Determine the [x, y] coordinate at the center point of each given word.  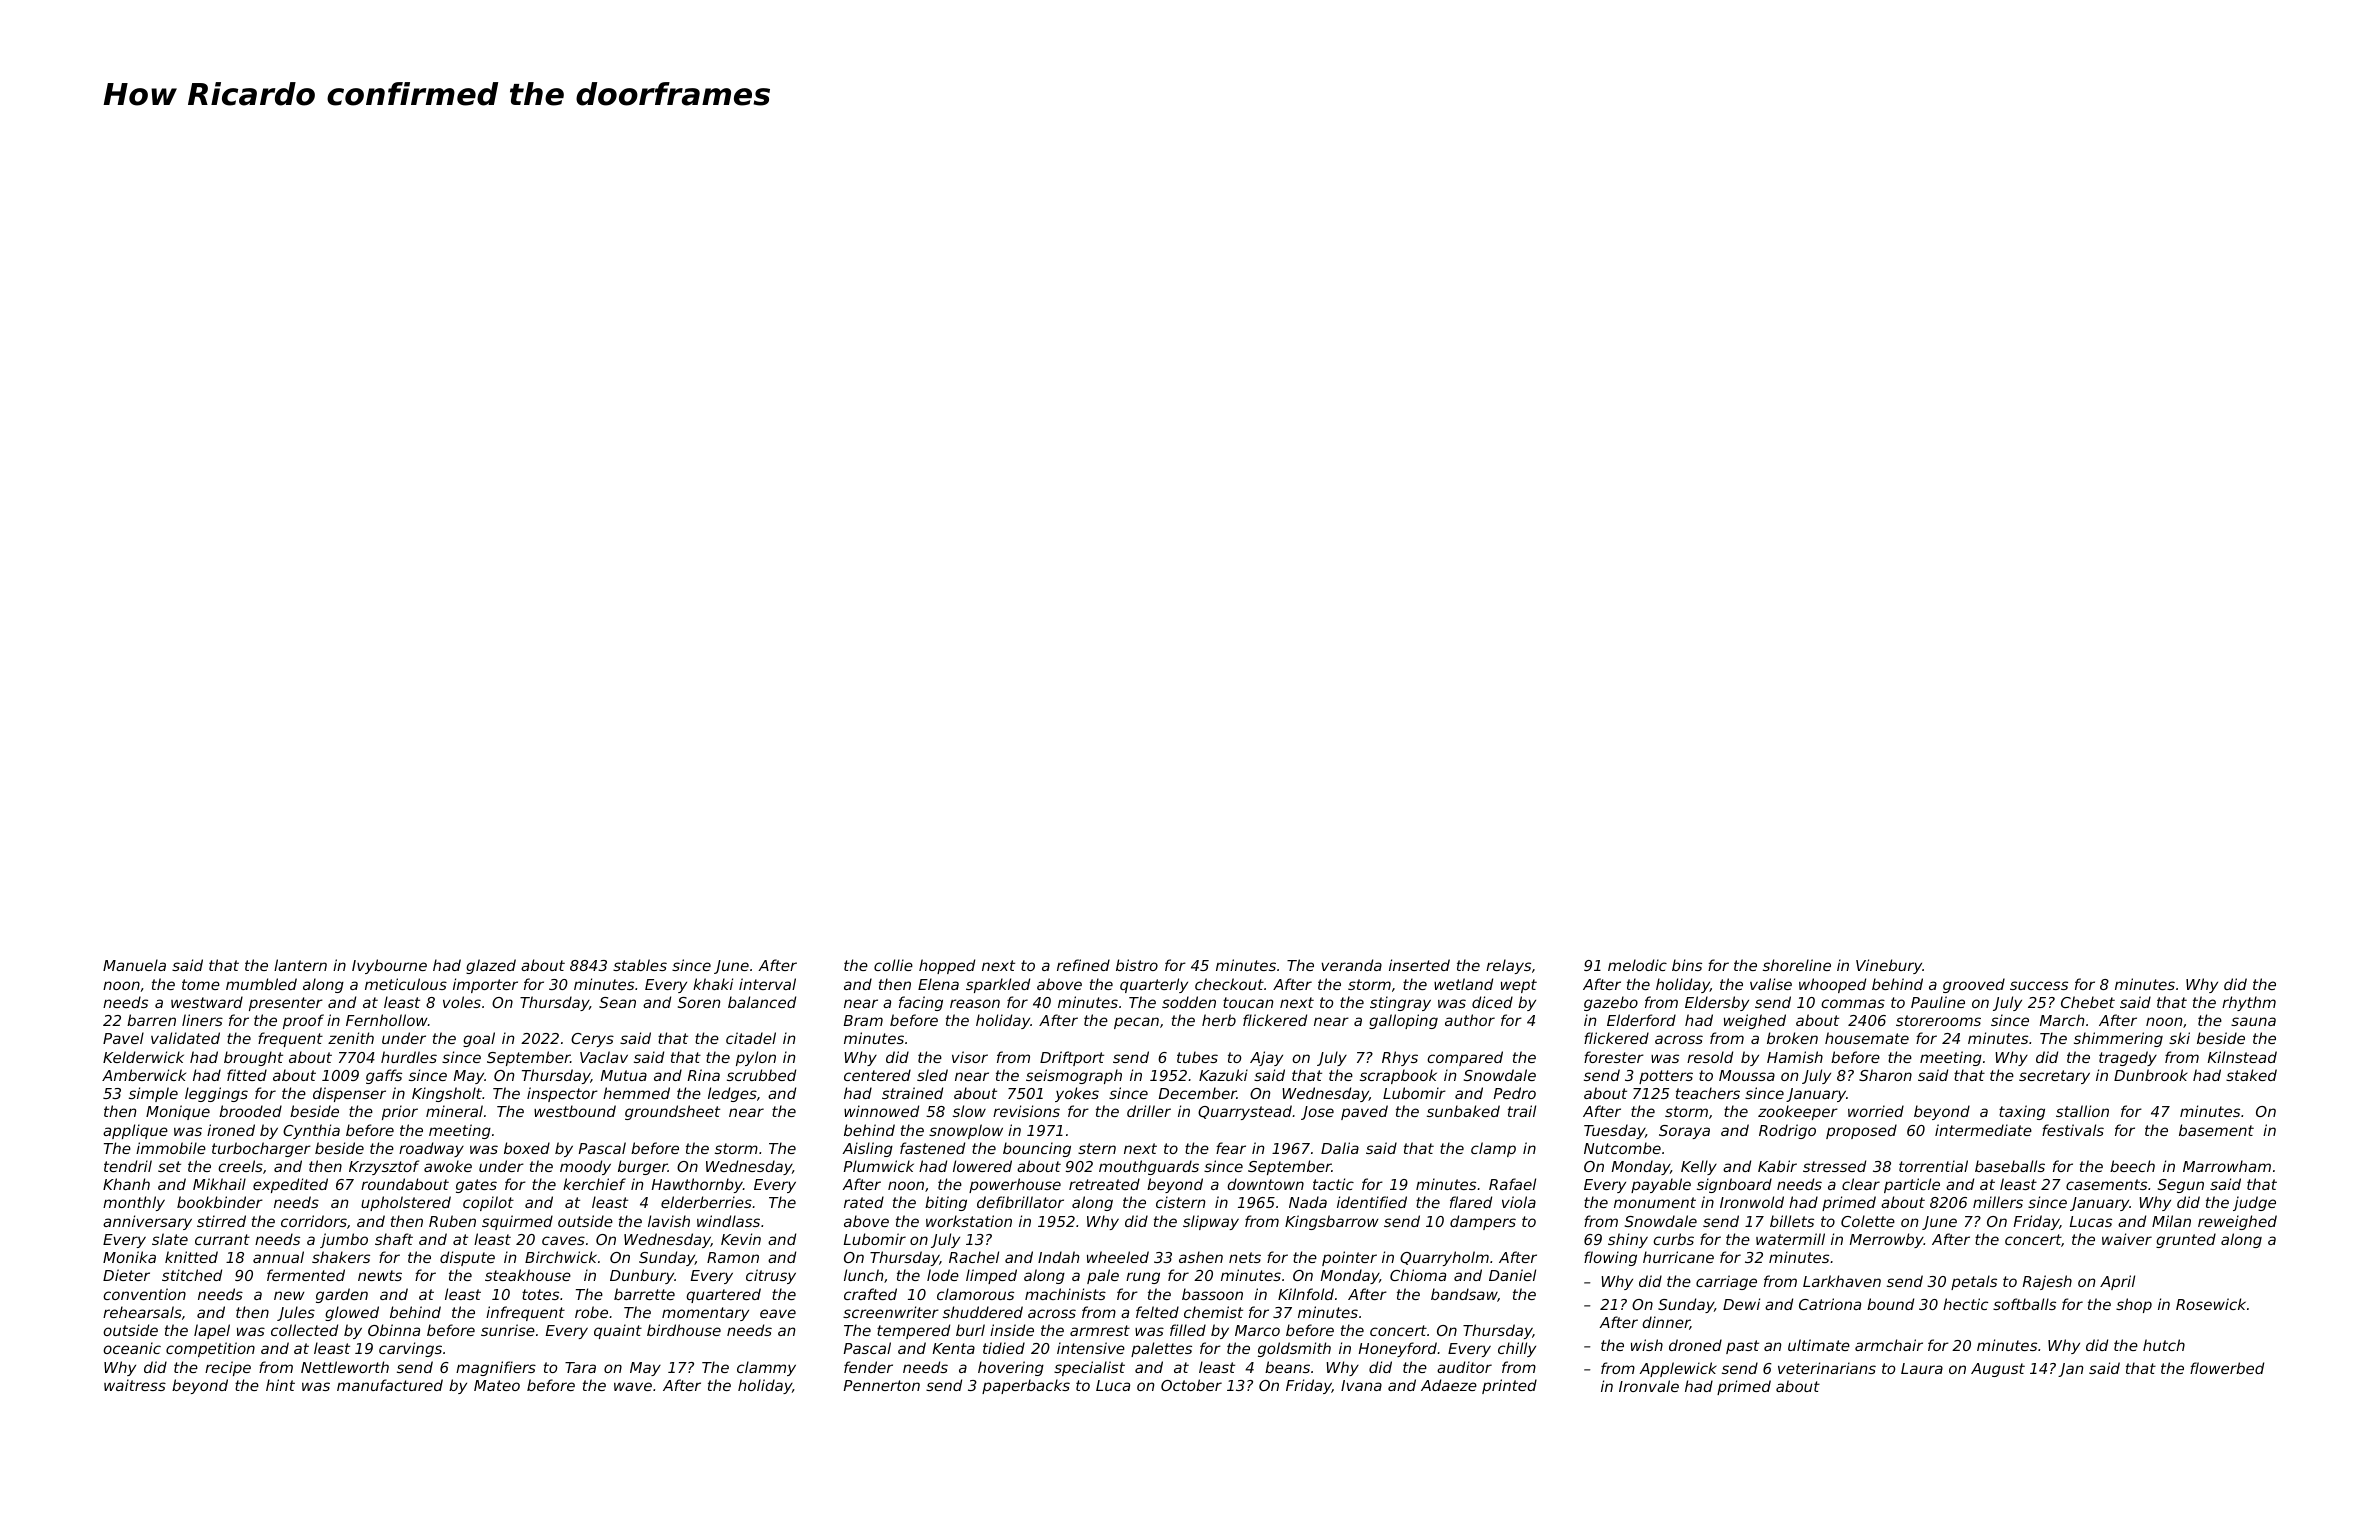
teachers [1708, 1093]
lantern [300, 965]
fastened [932, 1148]
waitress [135, 1385]
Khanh [126, 1184]
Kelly [1699, 1167]
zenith [351, 1038]
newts [380, 1275]
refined [1083, 965]
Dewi [1741, 1304]
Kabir [1777, 1166]
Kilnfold [1306, 1294]
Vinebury [1889, 966]
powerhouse [1015, 1185]
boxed [527, 1148]
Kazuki [1223, 1075]
